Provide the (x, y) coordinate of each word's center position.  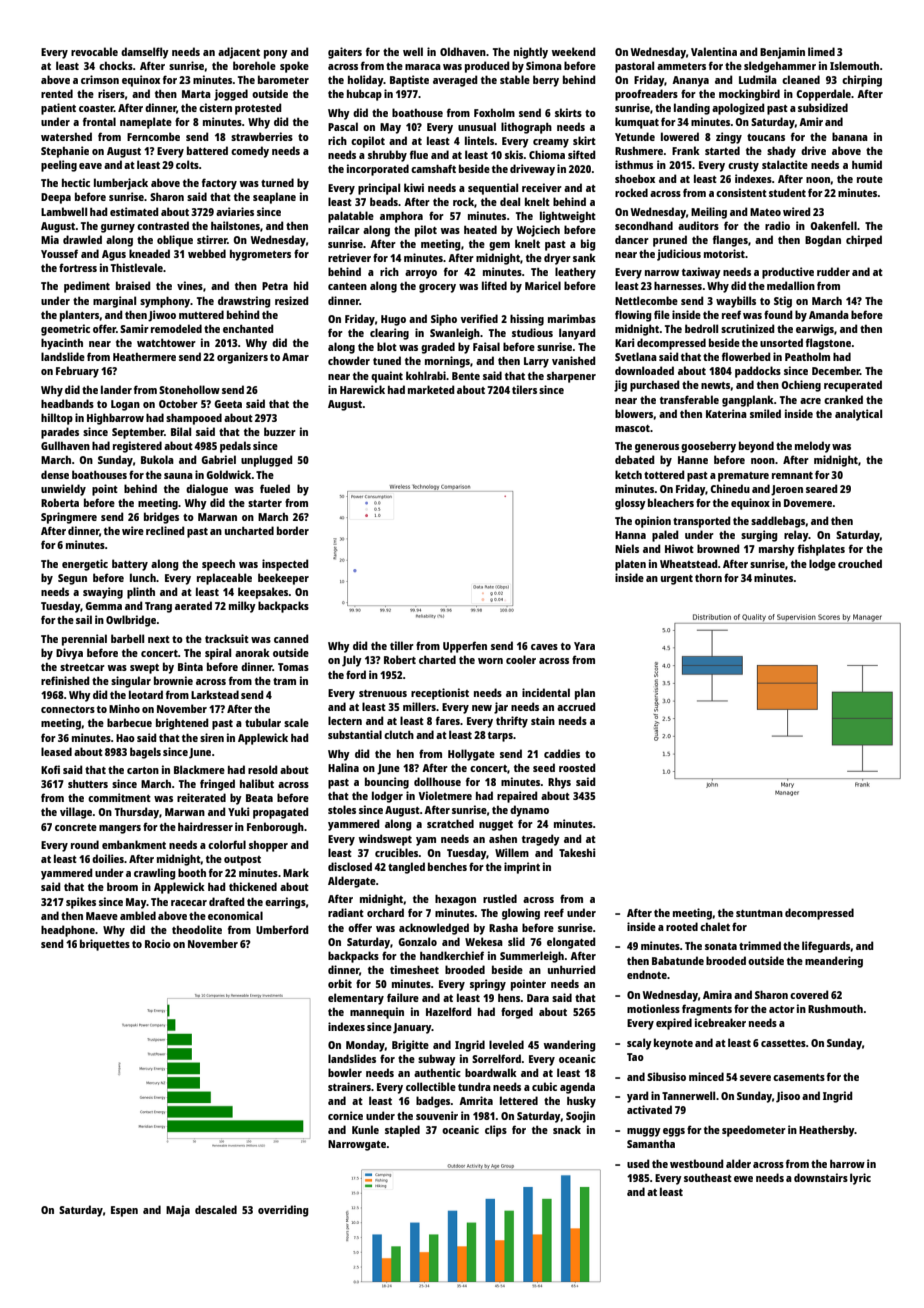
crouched (860, 563)
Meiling (709, 213)
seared (822, 488)
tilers (524, 389)
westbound (697, 1163)
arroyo (421, 274)
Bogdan (823, 241)
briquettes (105, 945)
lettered (519, 1100)
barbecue (129, 722)
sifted (582, 154)
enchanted (248, 328)
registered (137, 447)
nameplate (146, 123)
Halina (343, 767)
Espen (124, 1211)
